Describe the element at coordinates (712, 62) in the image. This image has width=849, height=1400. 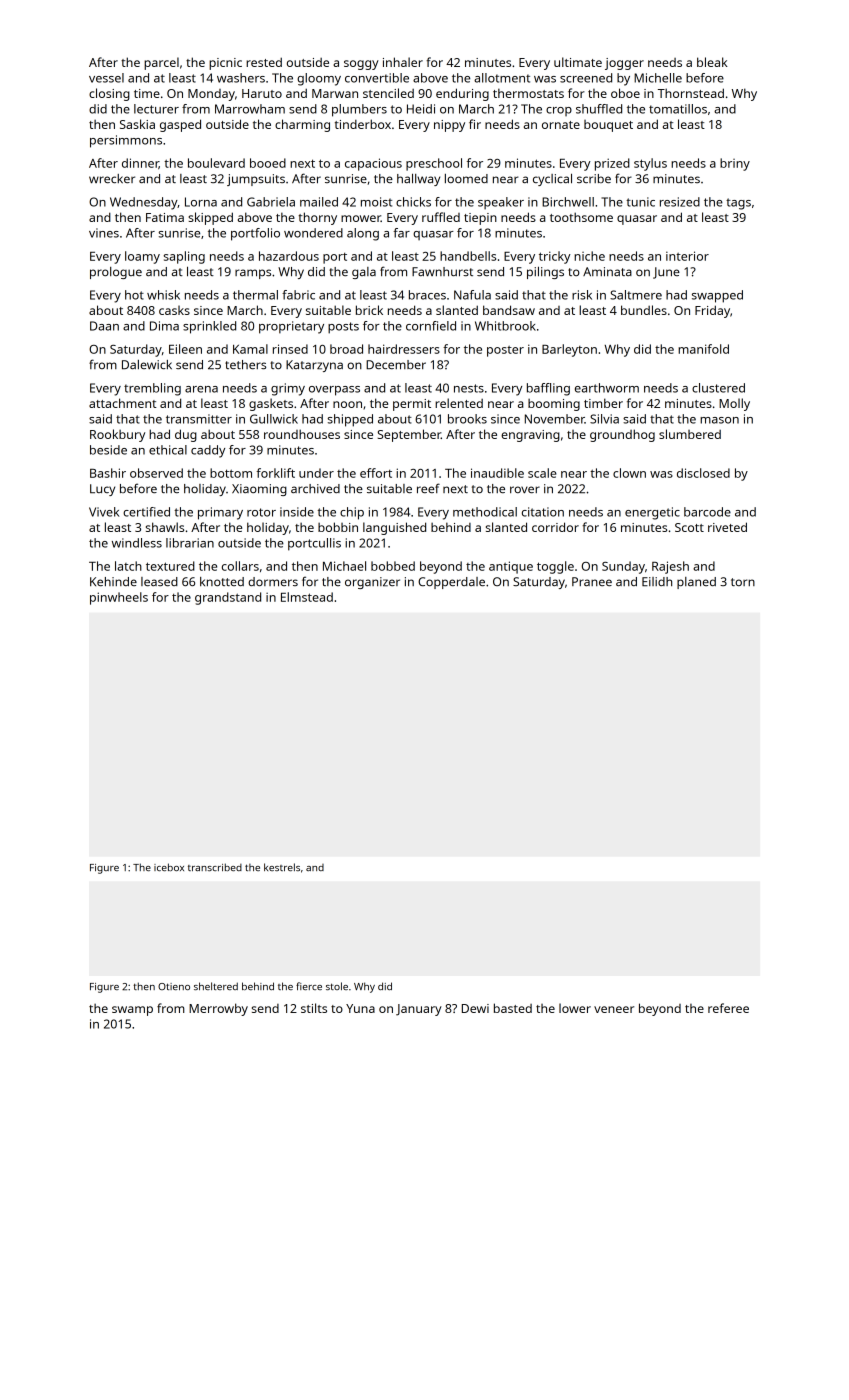
I see `bleak` at that location.
